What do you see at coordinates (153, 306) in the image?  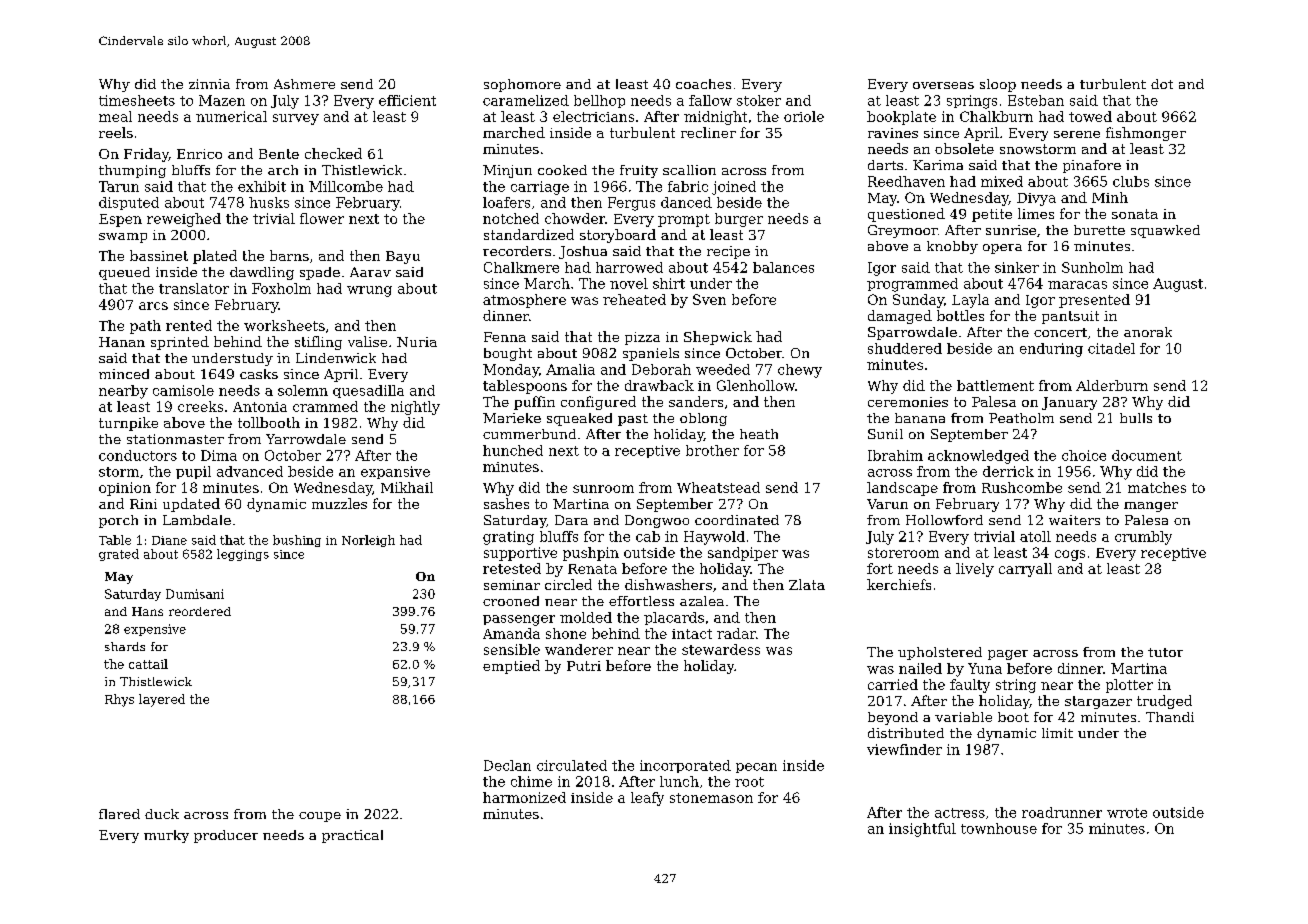 I see `arcs` at bounding box center [153, 306].
